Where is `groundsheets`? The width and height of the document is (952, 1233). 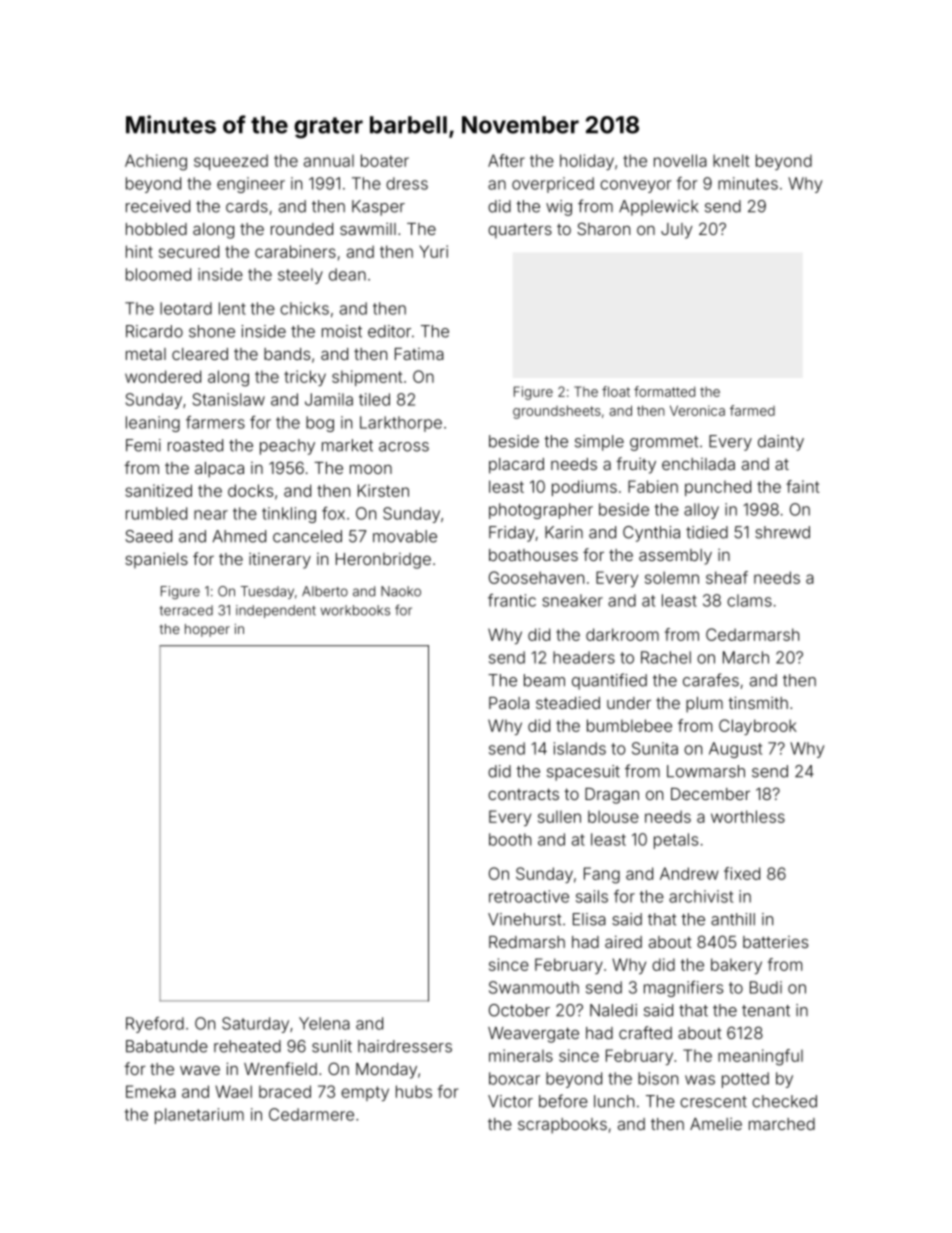
groundsheets is located at coordinates (557, 412).
